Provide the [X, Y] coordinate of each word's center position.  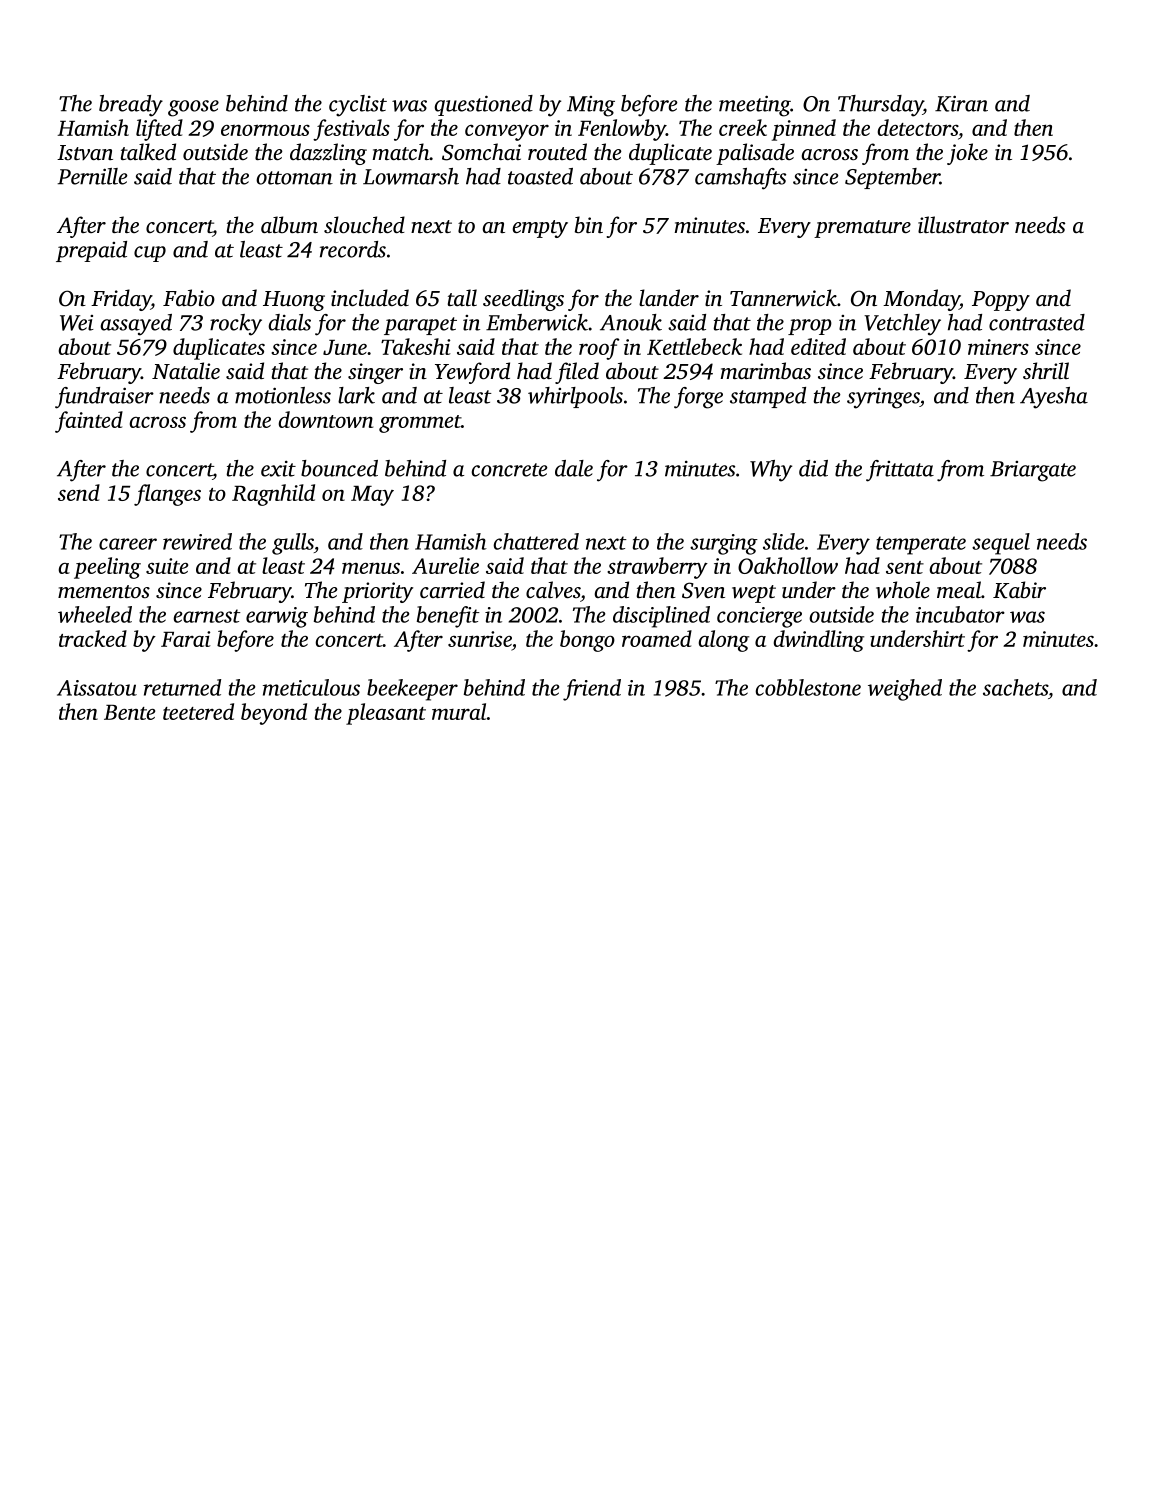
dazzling [328, 154]
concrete [509, 470]
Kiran [961, 103]
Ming [591, 106]
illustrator [963, 224]
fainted [89, 422]
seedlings [523, 300]
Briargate [1033, 471]
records [353, 249]
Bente [129, 712]
